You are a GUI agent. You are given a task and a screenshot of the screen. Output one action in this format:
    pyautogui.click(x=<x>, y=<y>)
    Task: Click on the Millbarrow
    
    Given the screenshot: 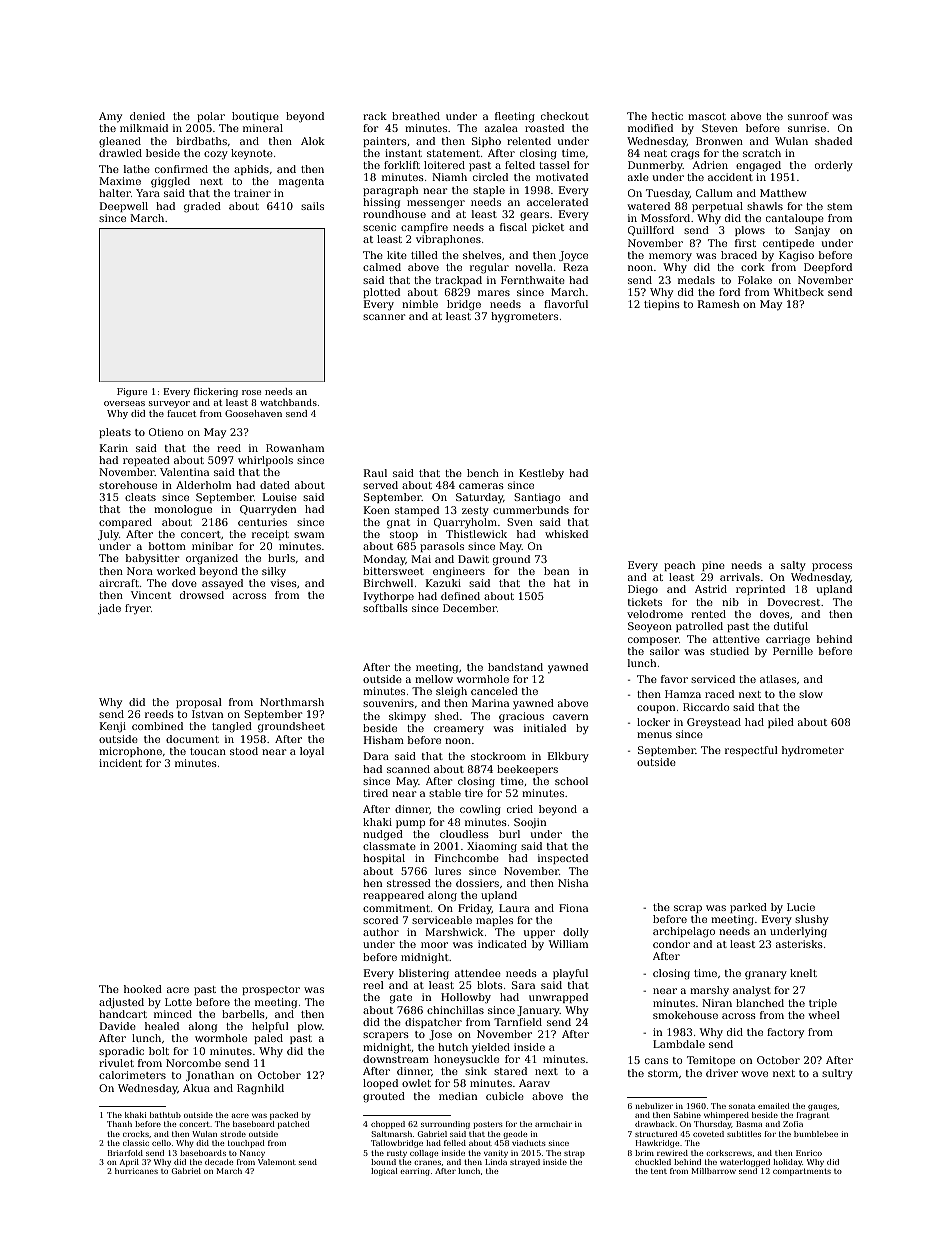 What is the action you would take?
    pyautogui.click(x=714, y=1171)
